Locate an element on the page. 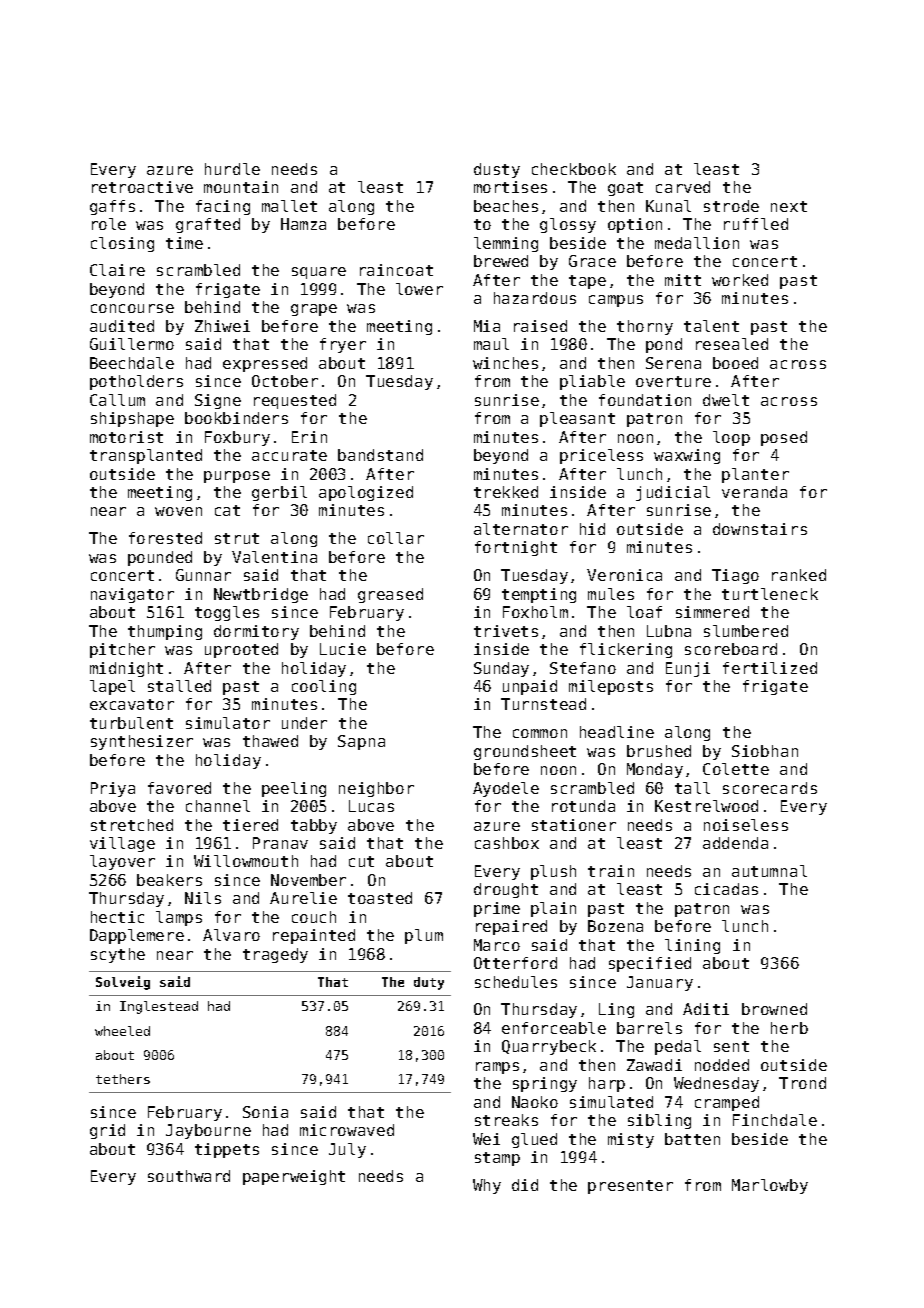  Why is located at coordinates (487, 1186).
